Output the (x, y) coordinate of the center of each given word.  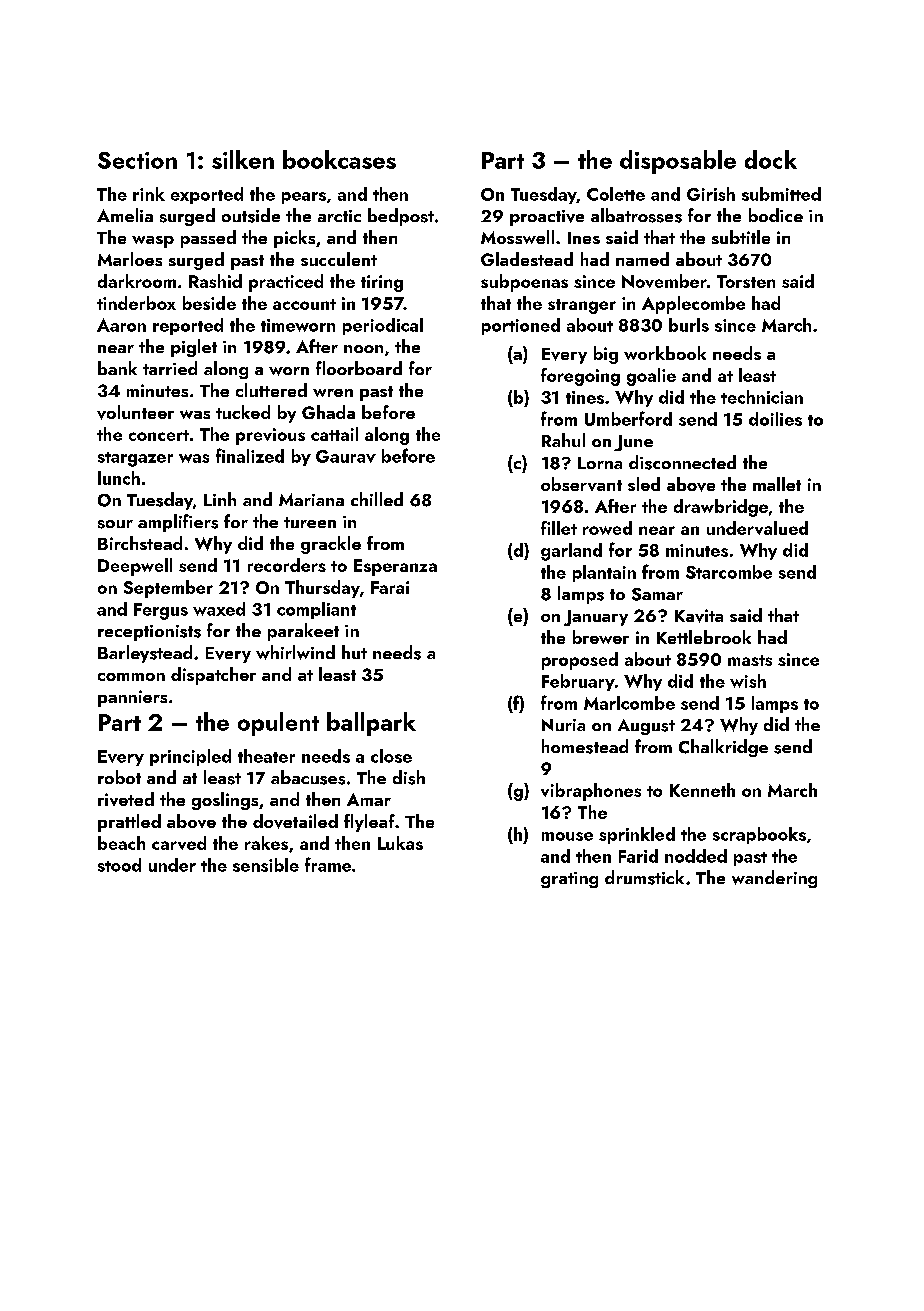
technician (762, 397)
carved (179, 843)
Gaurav (346, 456)
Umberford (628, 418)
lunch (119, 478)
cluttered (271, 390)
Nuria (563, 725)
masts (750, 660)
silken (243, 159)
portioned (521, 326)
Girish (711, 194)
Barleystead (145, 654)
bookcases (339, 159)
